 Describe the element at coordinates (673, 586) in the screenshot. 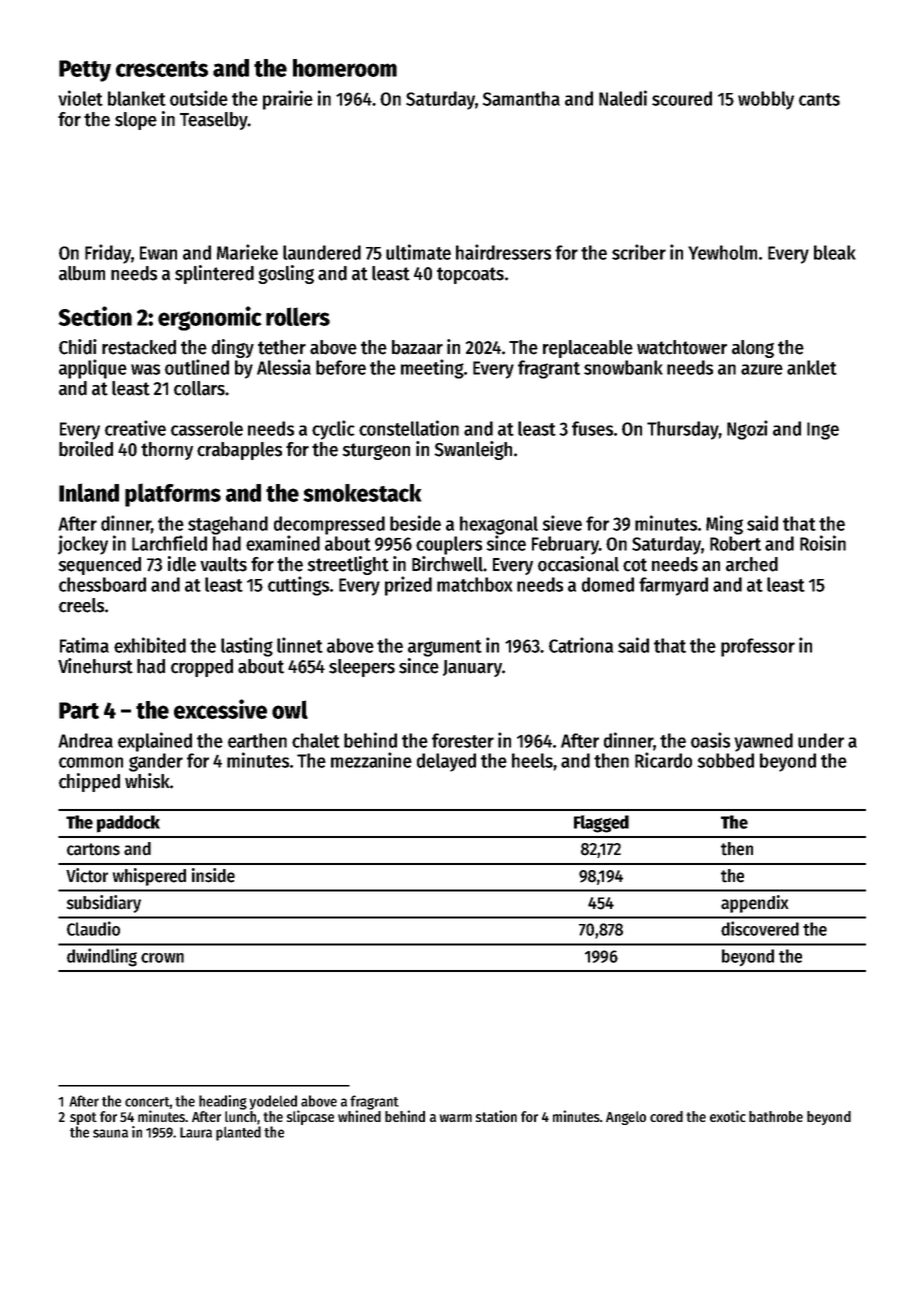

I see `farmyard` at that location.
